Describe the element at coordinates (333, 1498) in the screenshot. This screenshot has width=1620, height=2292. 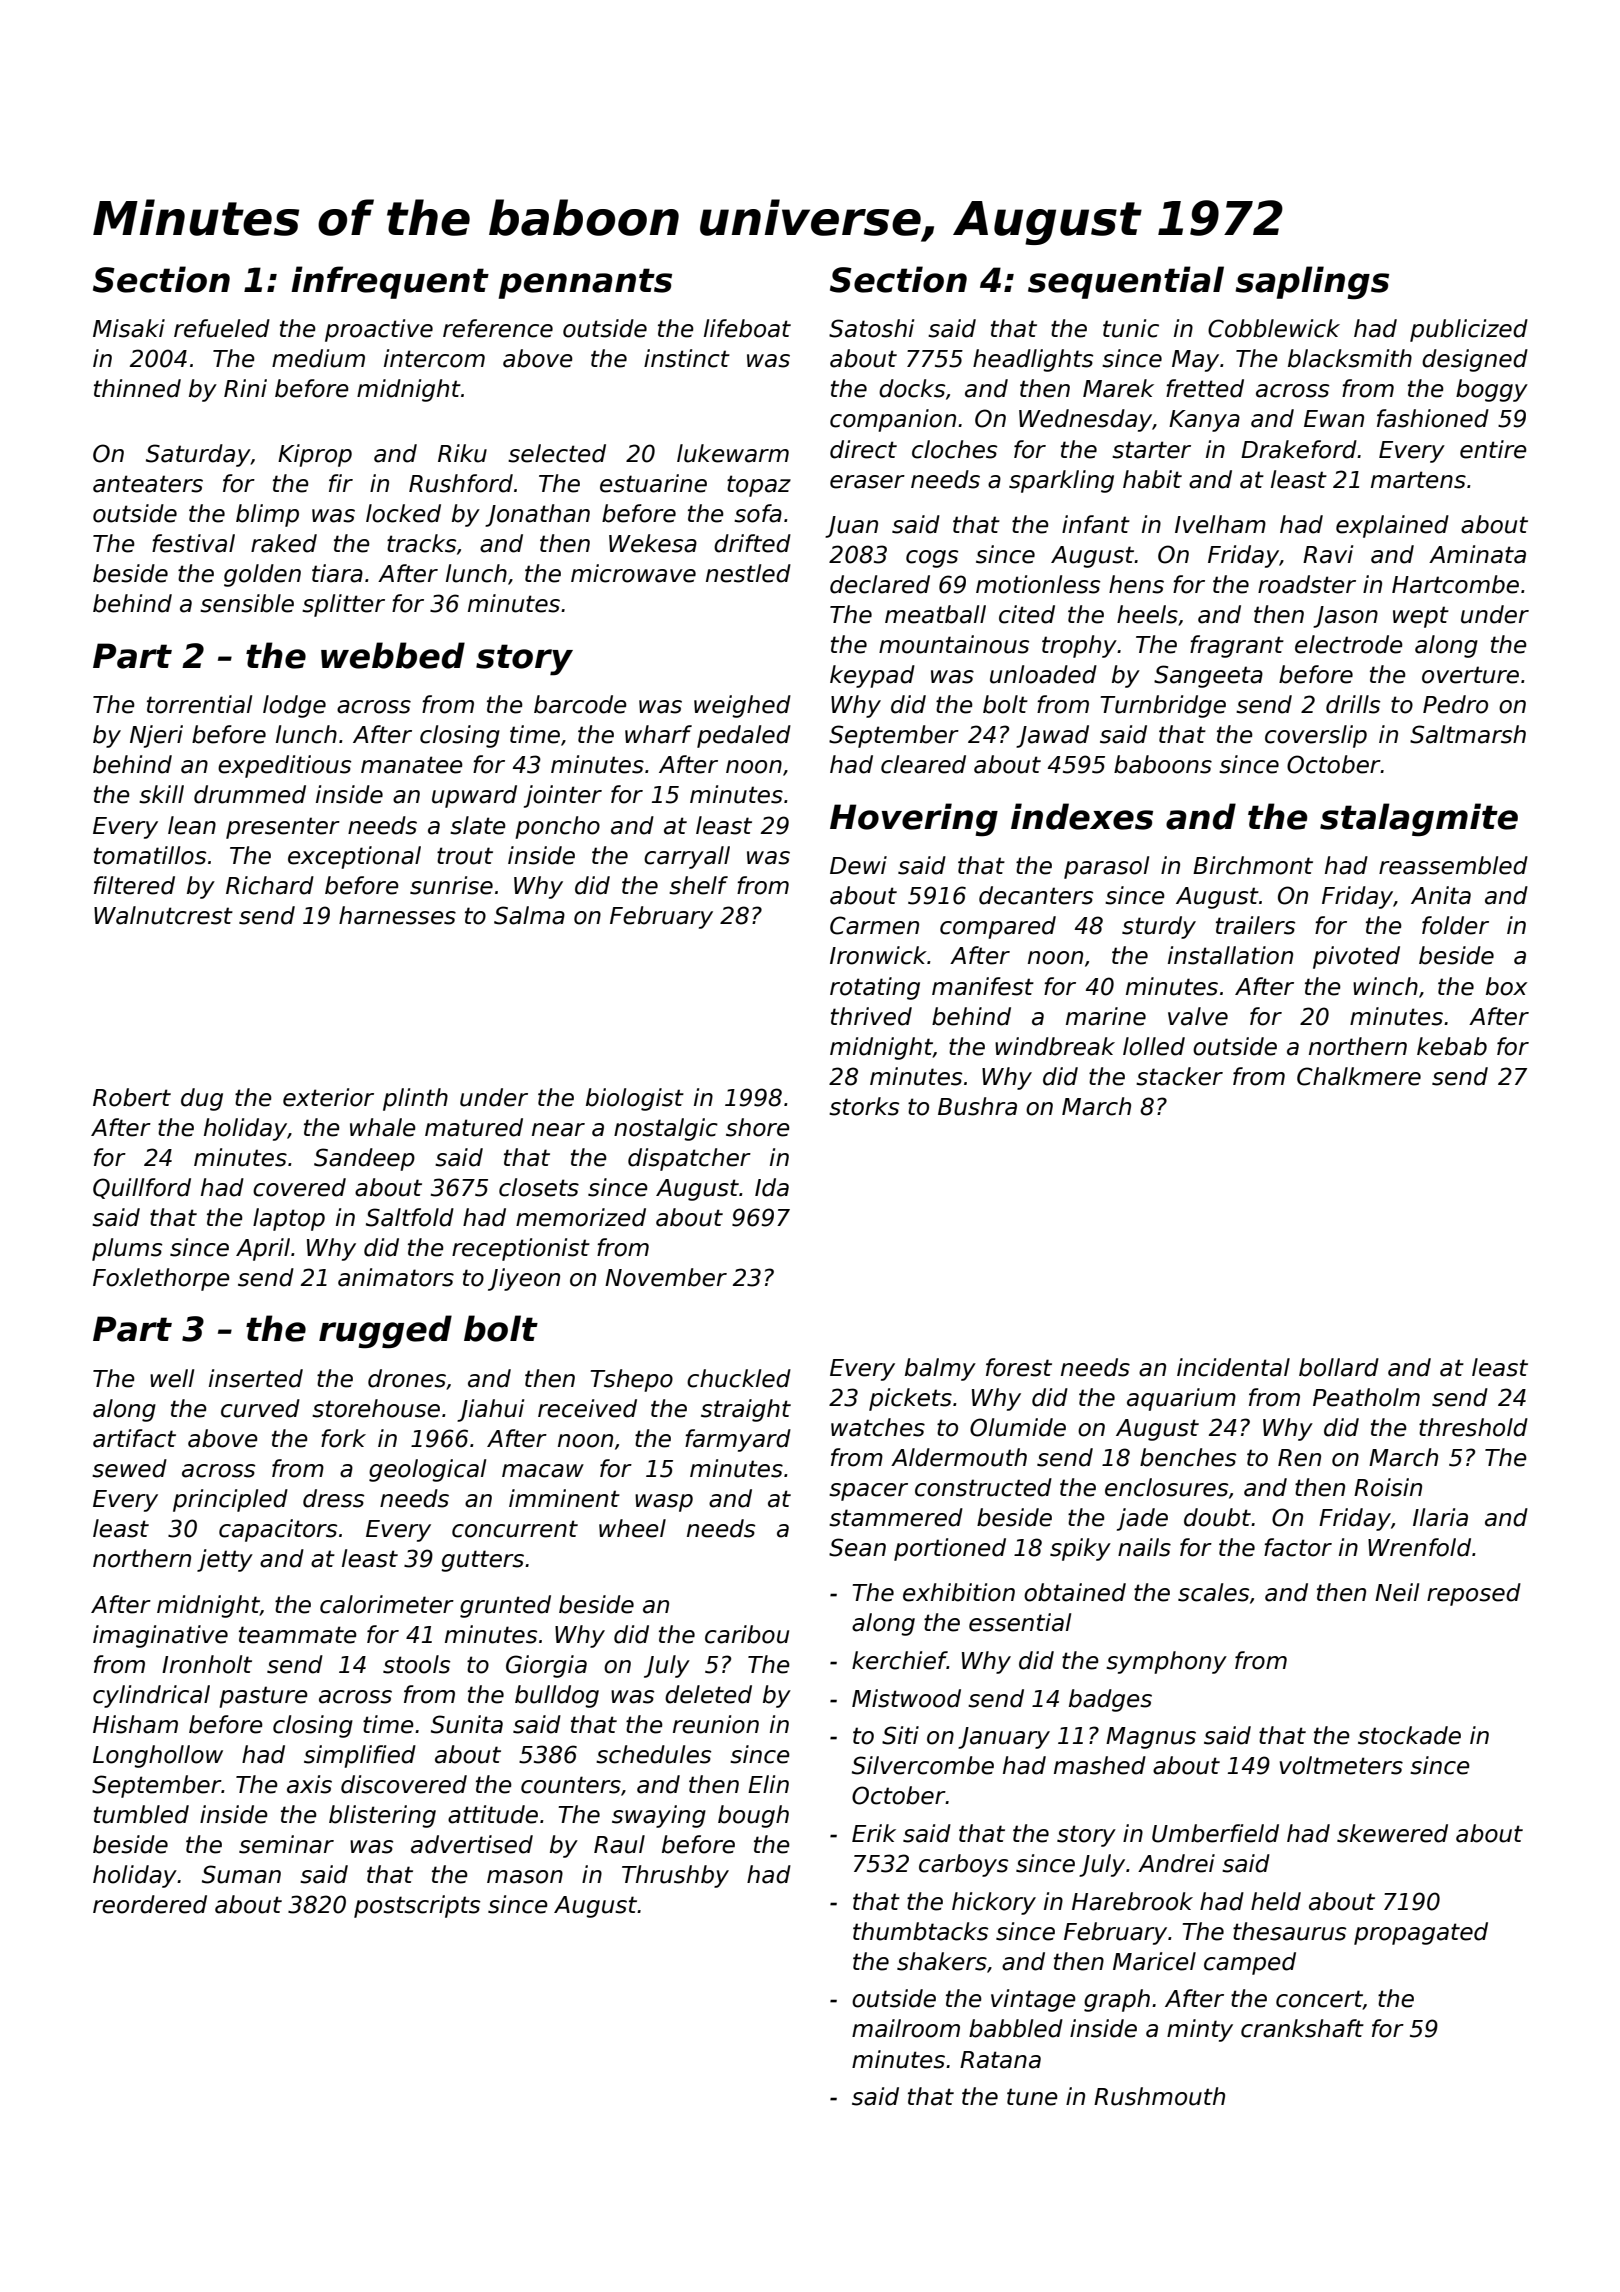
I see `dress` at that location.
